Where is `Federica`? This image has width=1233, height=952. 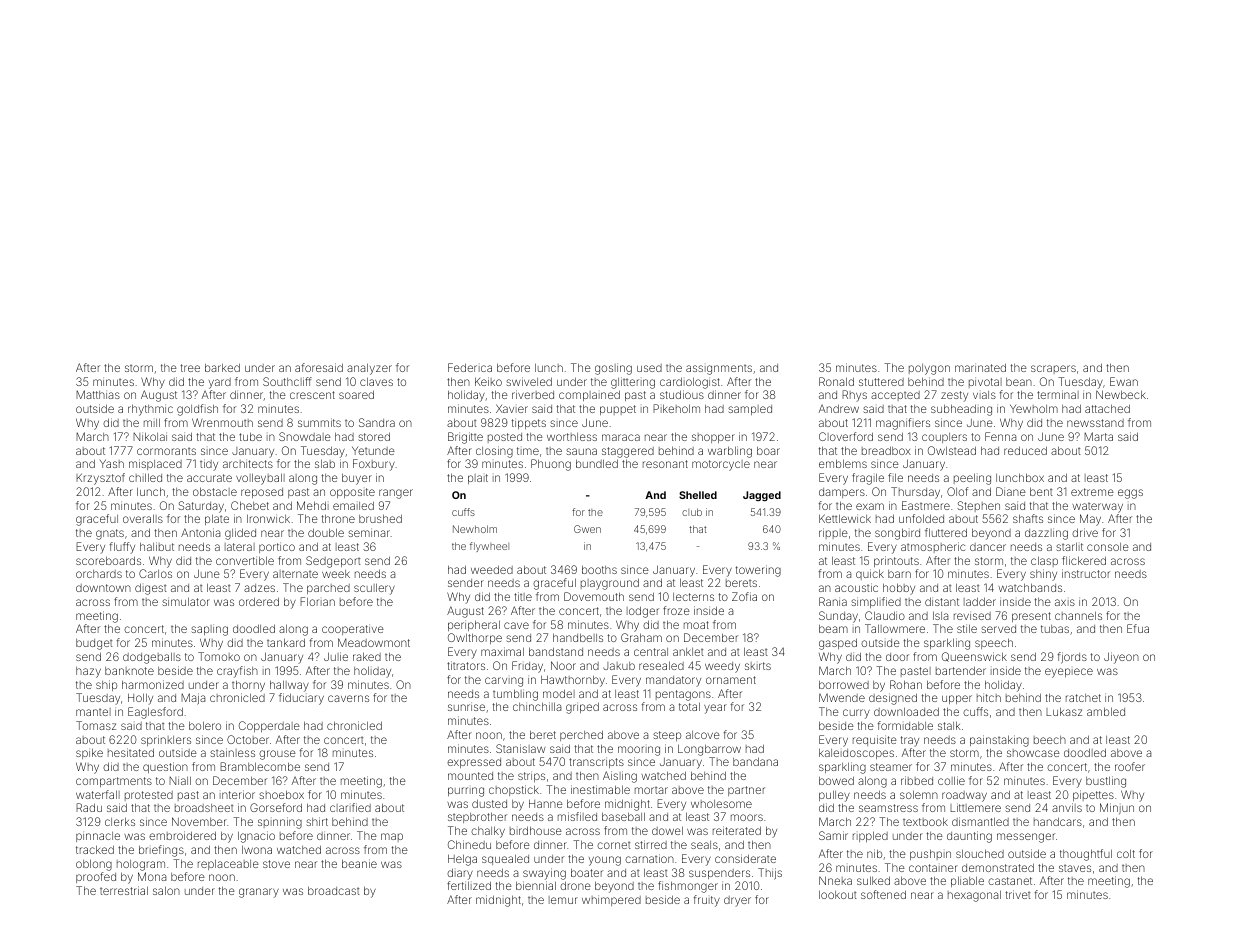
Federica is located at coordinates (470, 367).
